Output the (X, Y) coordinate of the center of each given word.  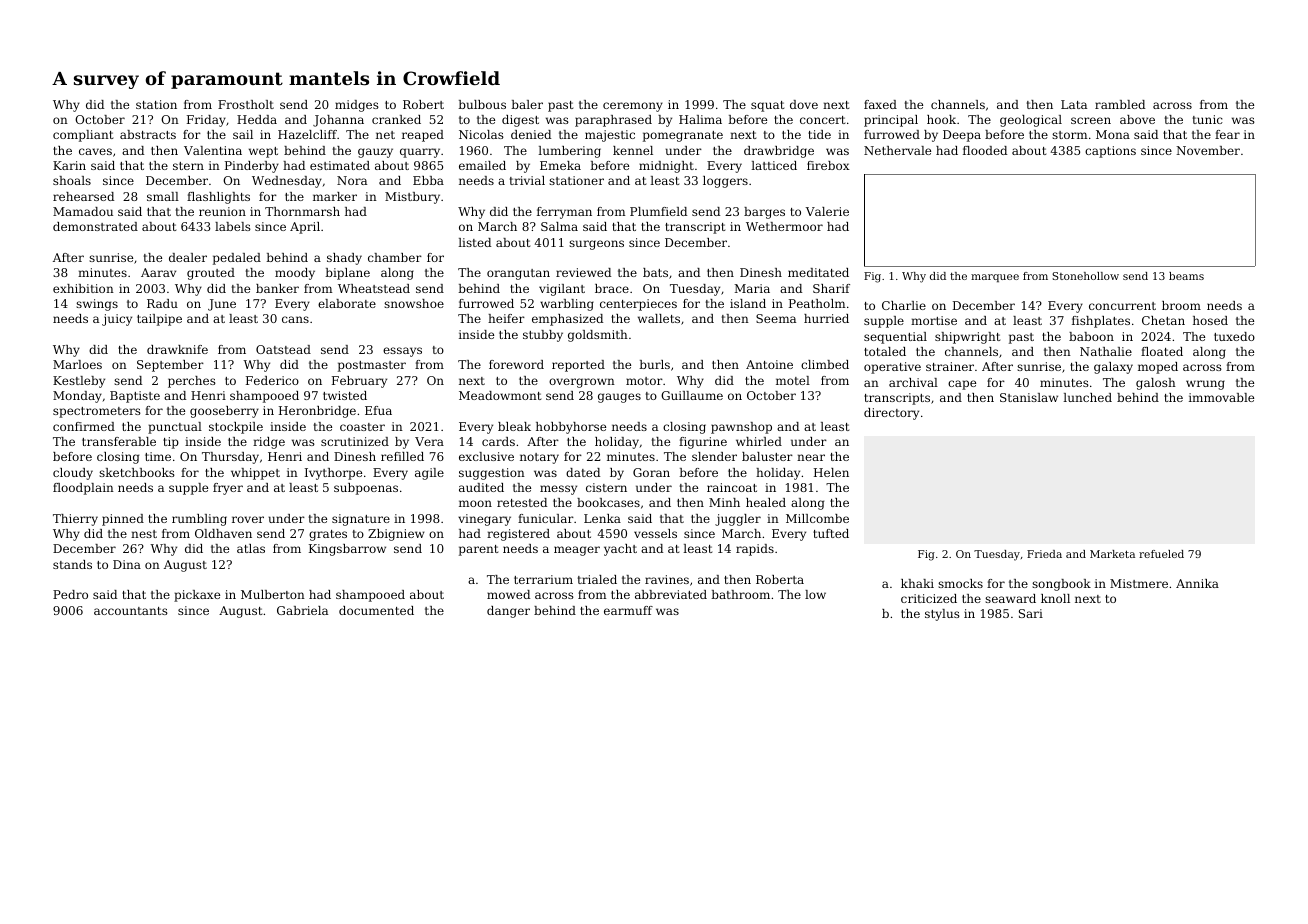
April (305, 228)
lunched (1087, 397)
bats (655, 272)
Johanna (338, 121)
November (1208, 150)
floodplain (83, 489)
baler (527, 104)
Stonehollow (1085, 276)
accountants (131, 611)
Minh (724, 502)
